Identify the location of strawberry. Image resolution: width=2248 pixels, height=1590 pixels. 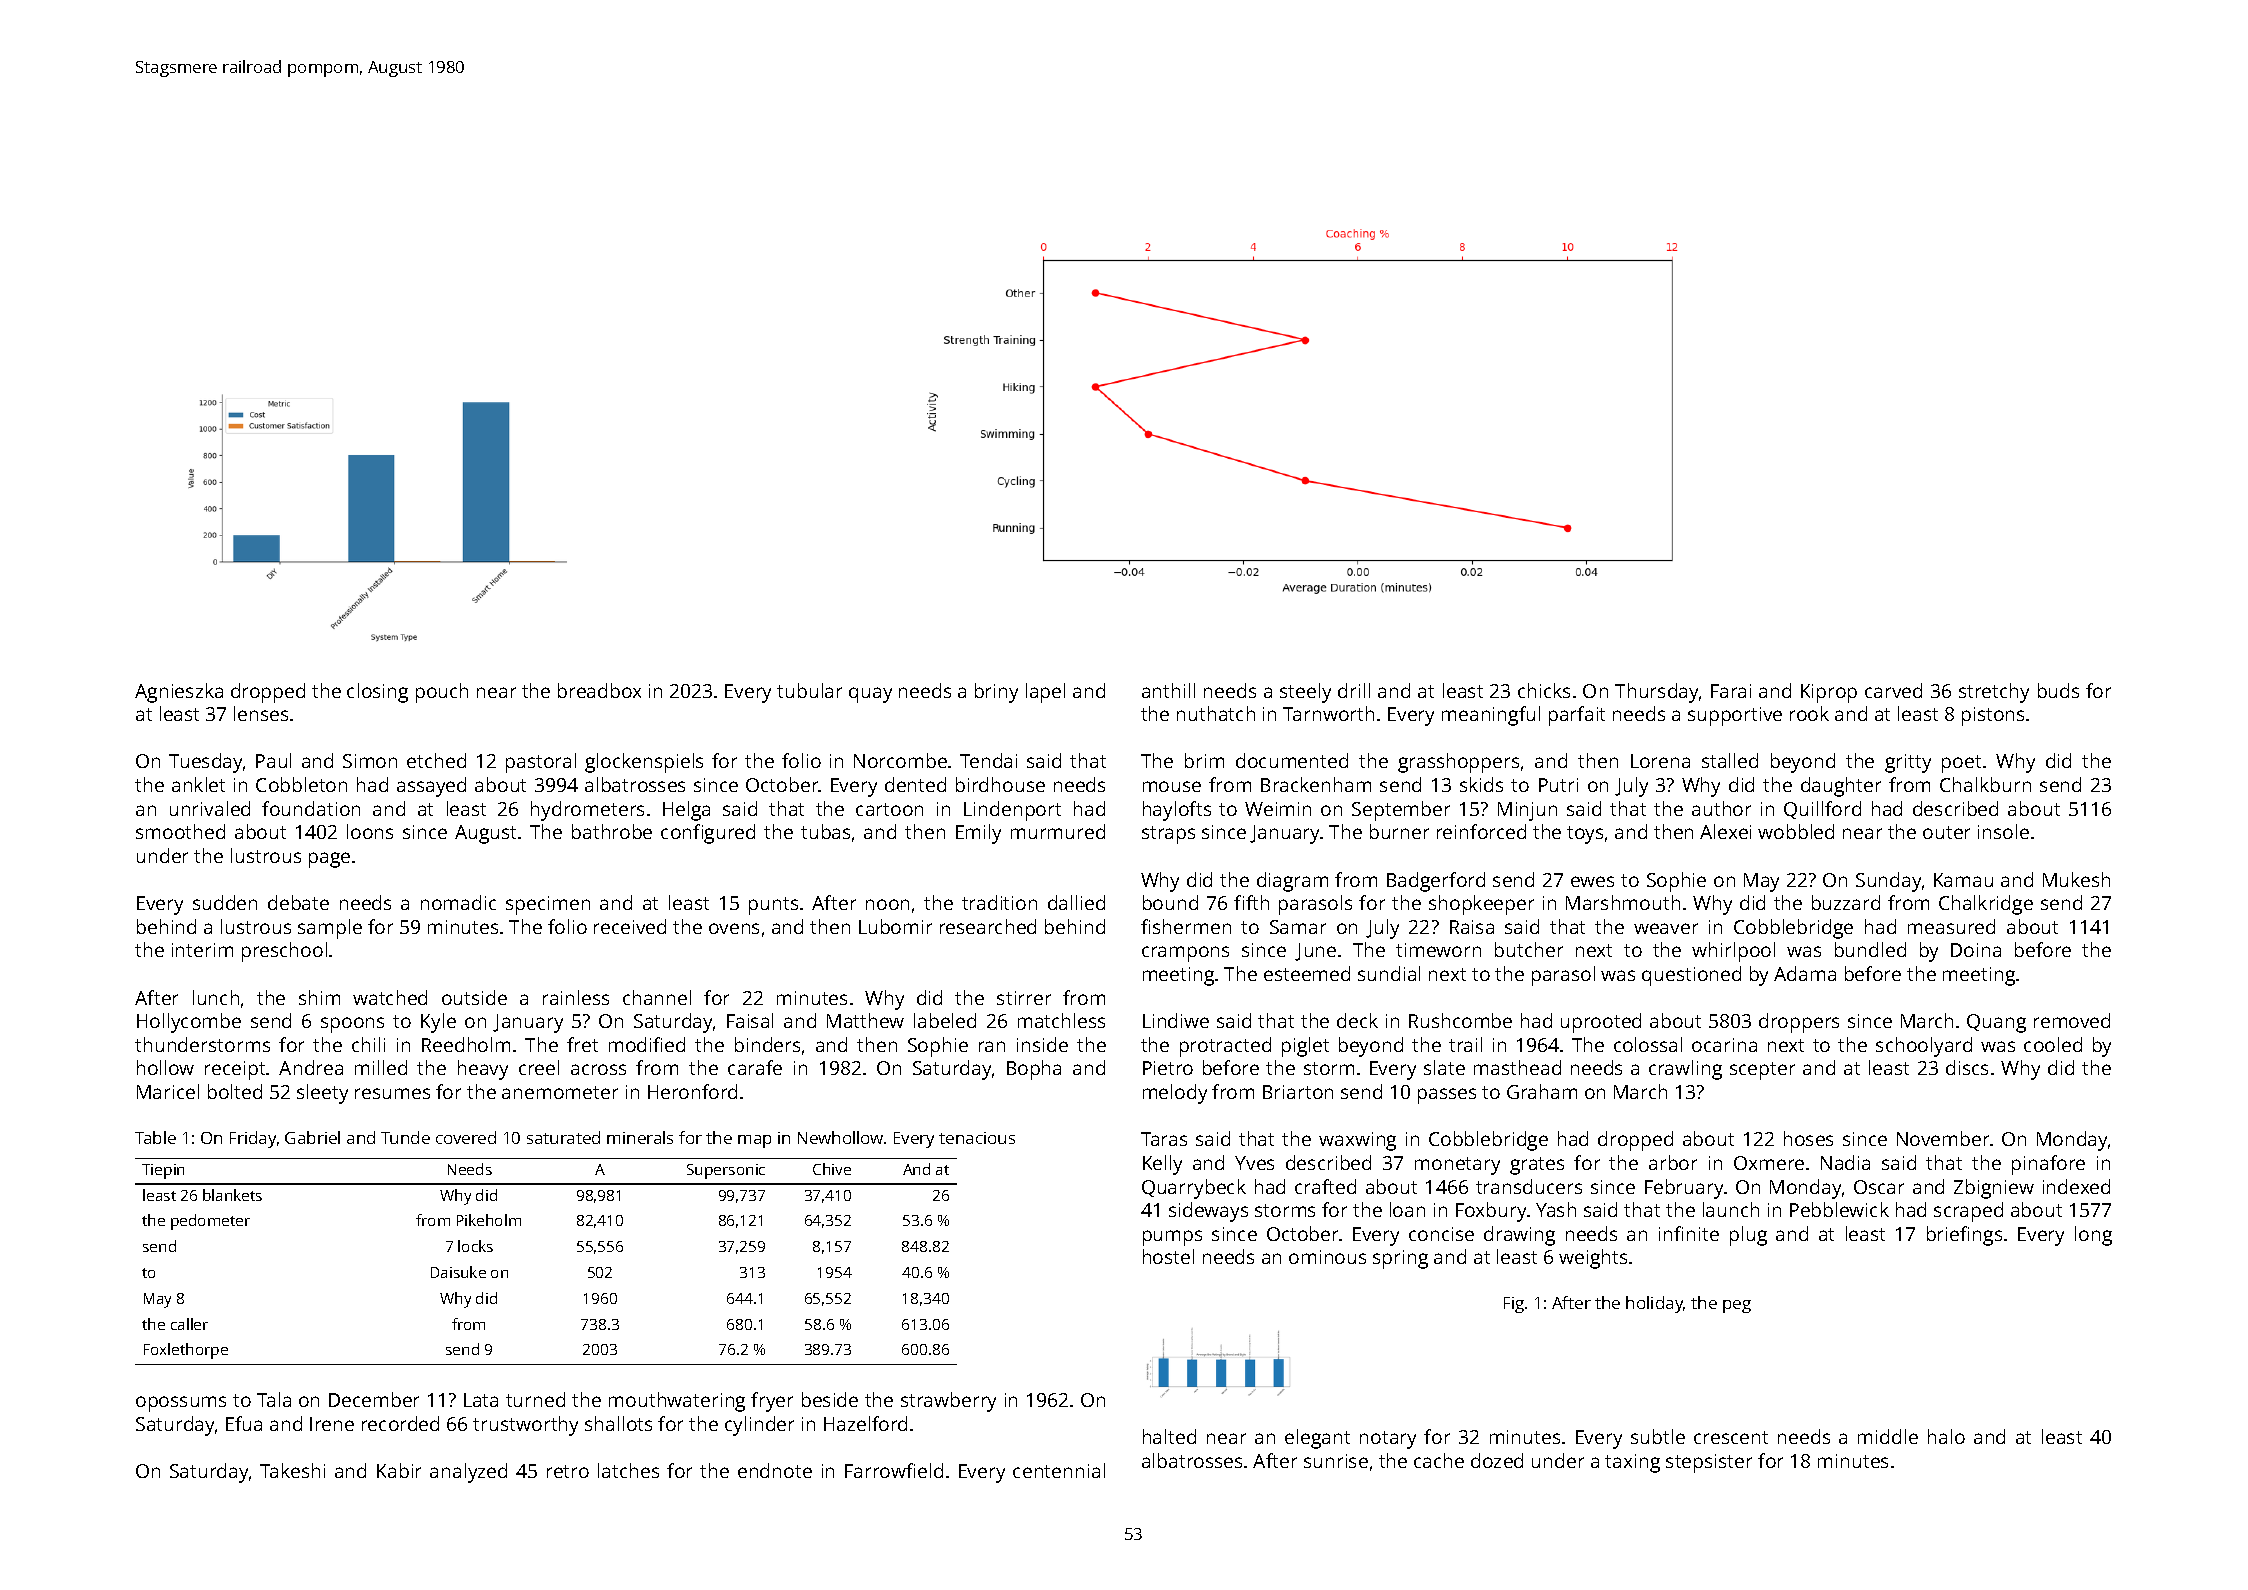
(948, 1402).
